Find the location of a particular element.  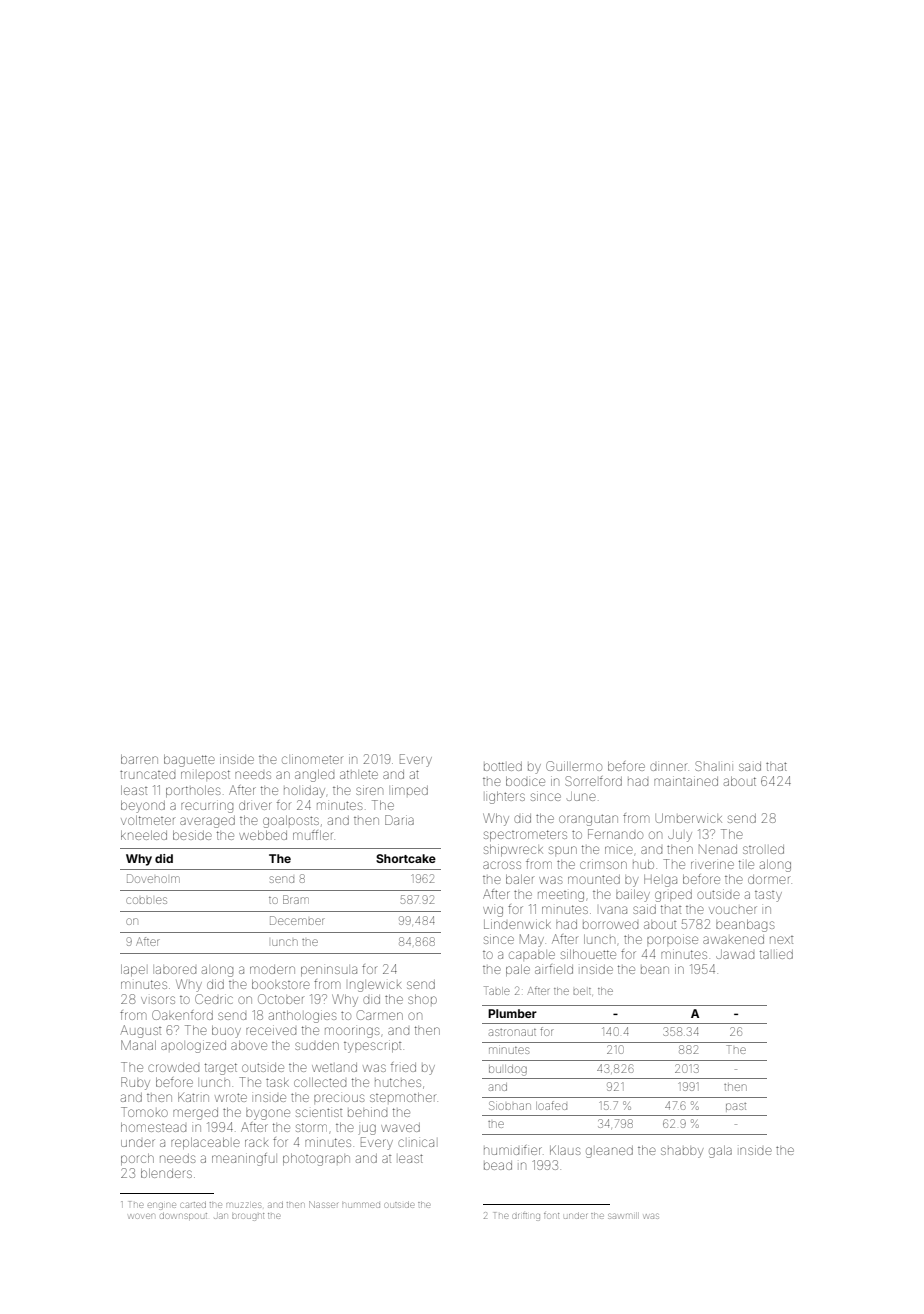

dinner is located at coordinates (668, 767).
